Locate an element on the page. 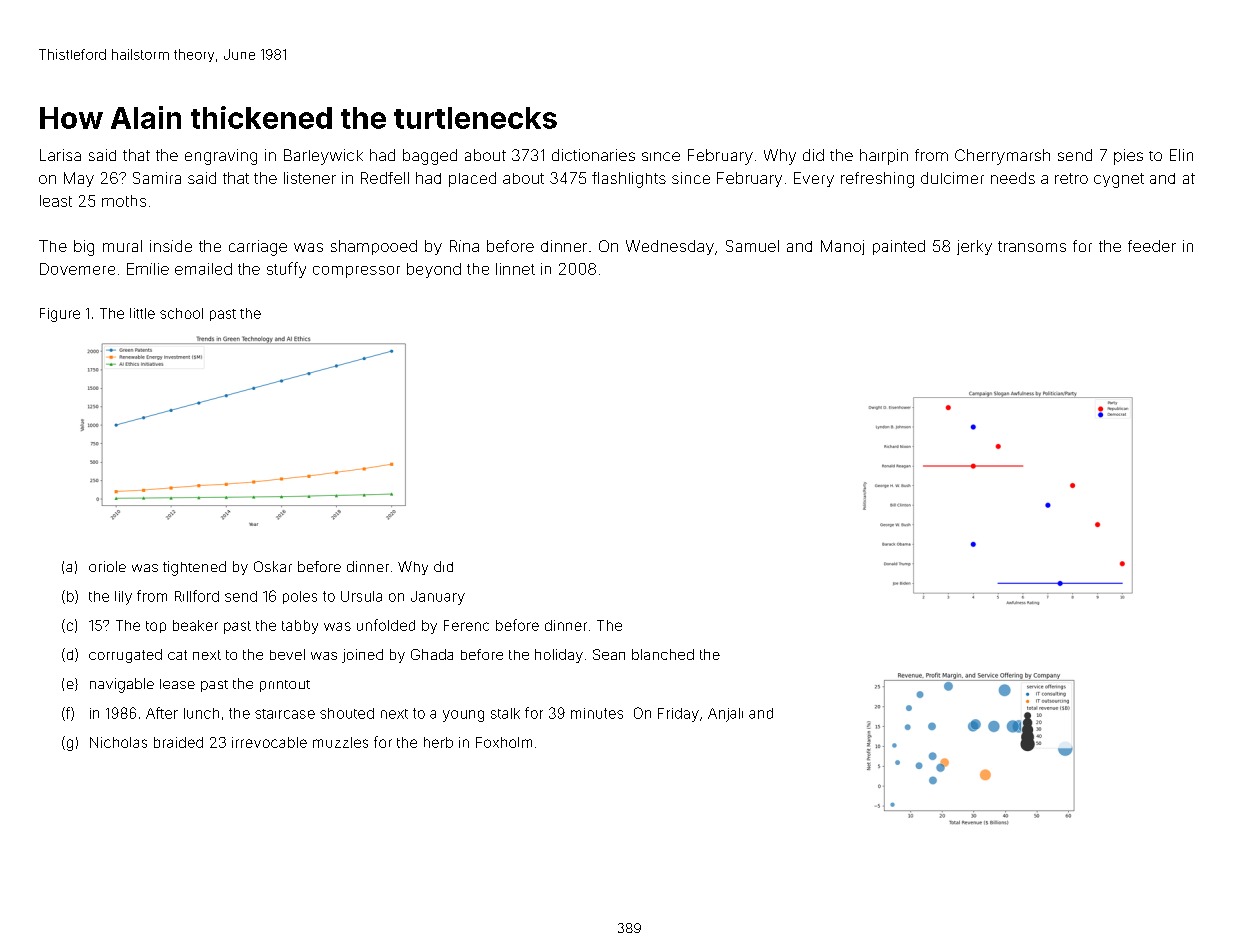 This document has height=952, width=1233. blanched is located at coordinates (663, 654).
